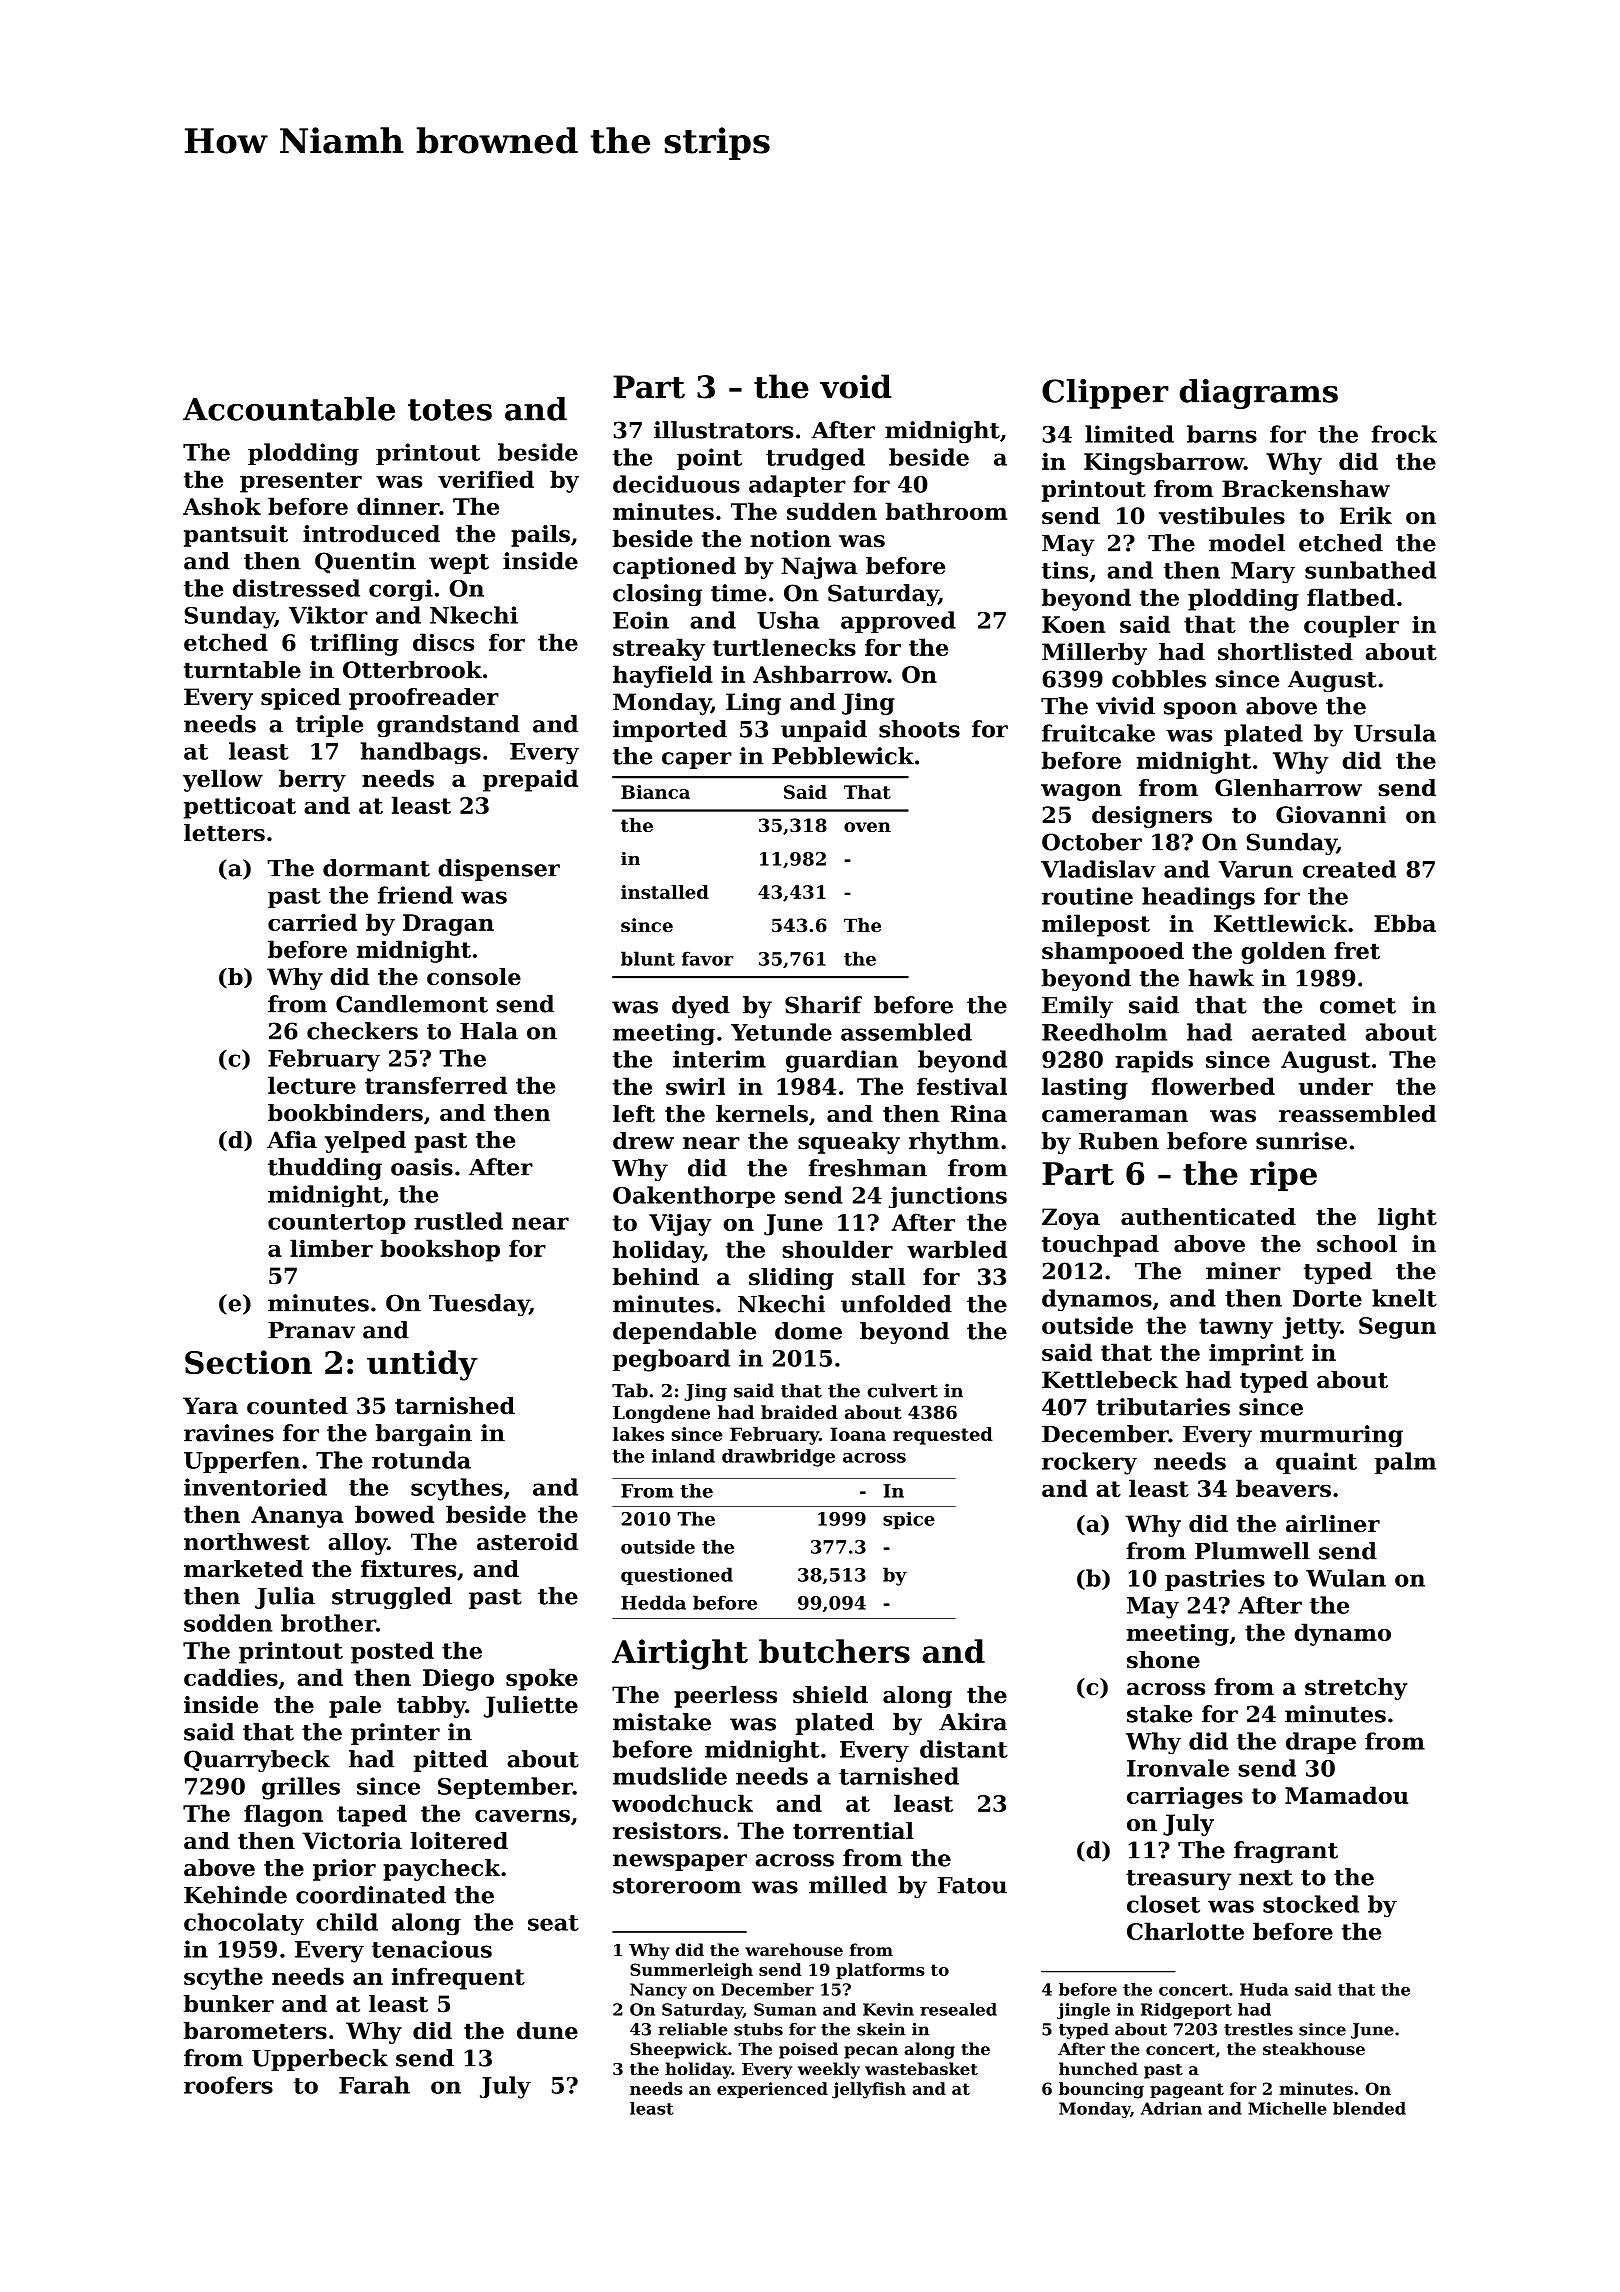 The width and height of the image is (1620, 2292). I want to click on stocked, so click(1311, 1904).
